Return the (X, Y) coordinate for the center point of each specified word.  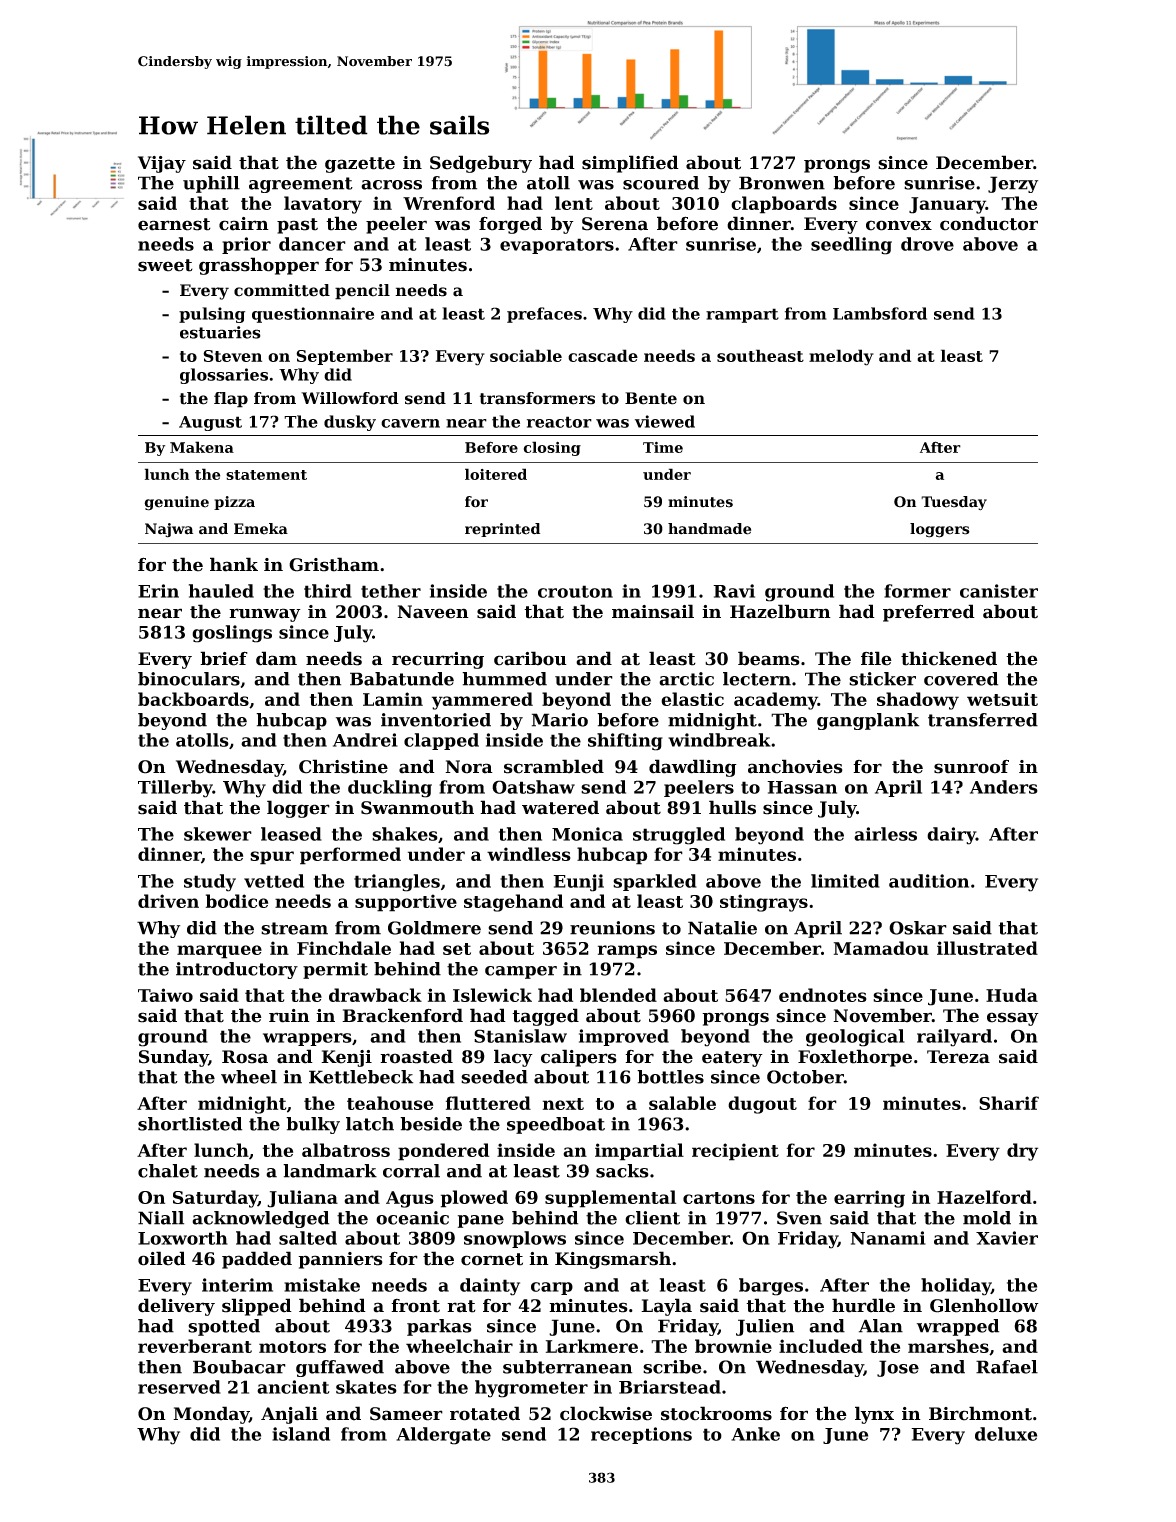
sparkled (655, 882)
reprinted (502, 530)
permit (335, 970)
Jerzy (1013, 184)
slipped (257, 1307)
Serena (615, 224)
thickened (949, 658)
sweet (165, 265)
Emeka (261, 529)
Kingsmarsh (613, 1260)
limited (845, 881)
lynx (874, 1415)
